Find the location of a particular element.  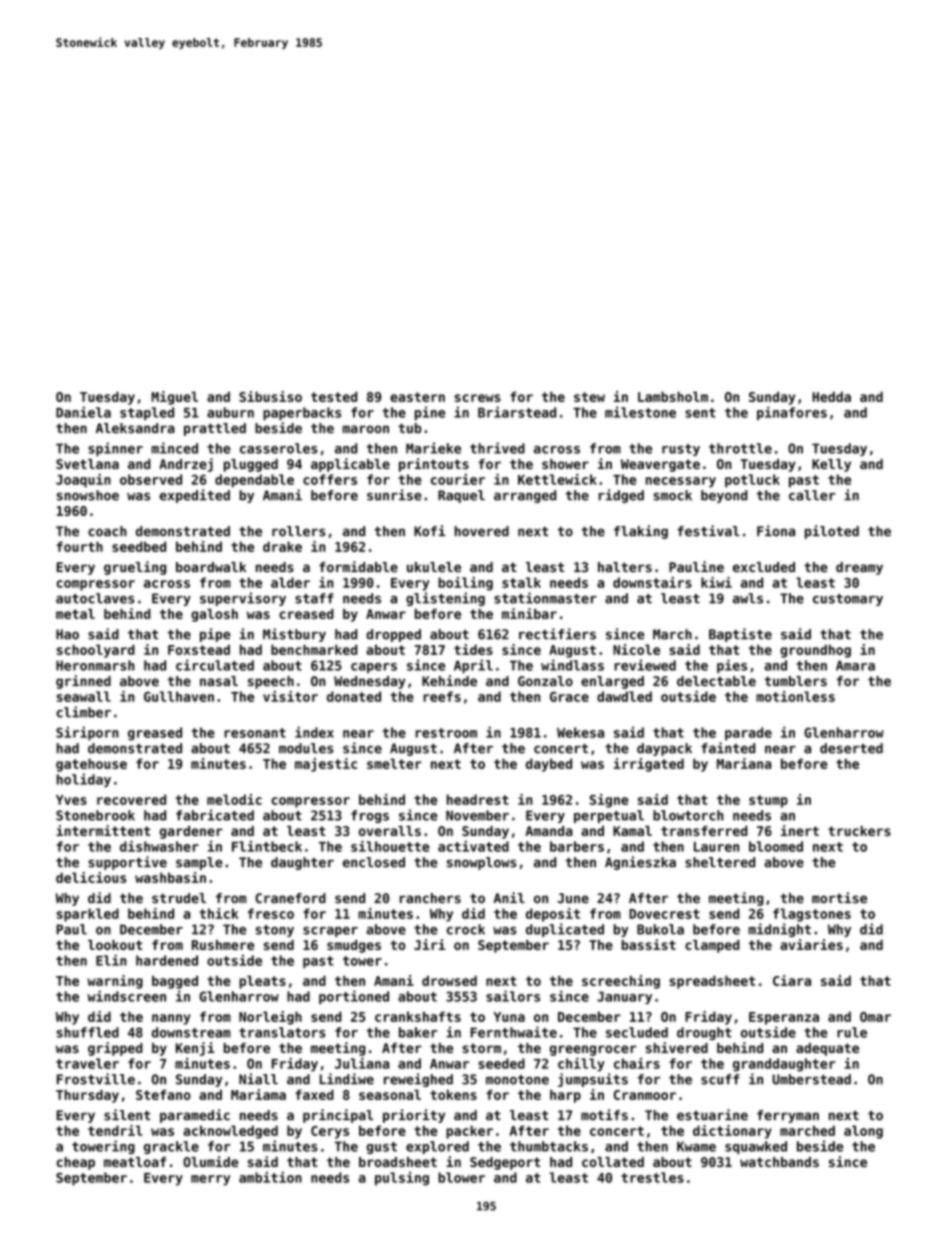

gatehouse is located at coordinates (91, 765).
